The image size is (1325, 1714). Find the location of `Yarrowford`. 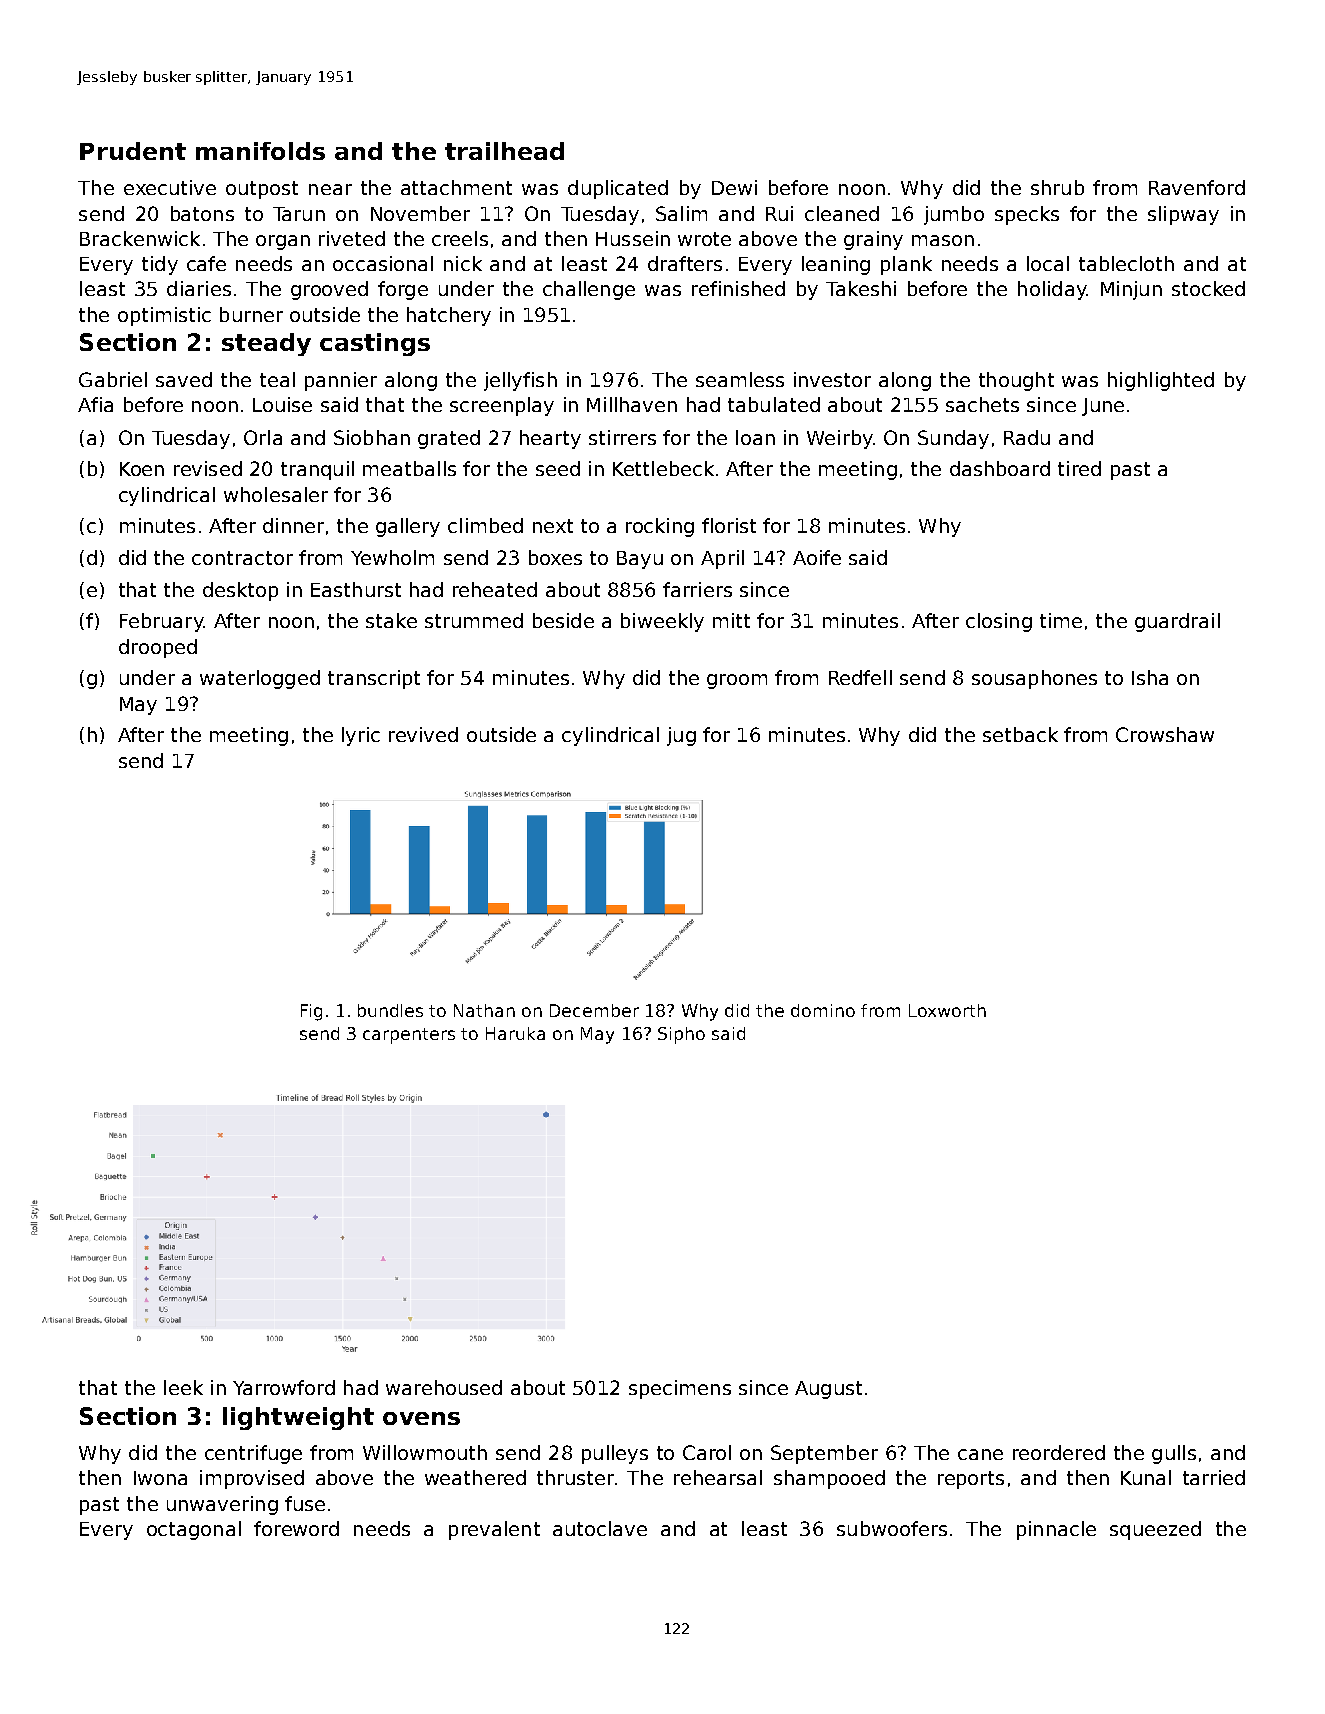

Yarrowford is located at coordinates (284, 1387).
